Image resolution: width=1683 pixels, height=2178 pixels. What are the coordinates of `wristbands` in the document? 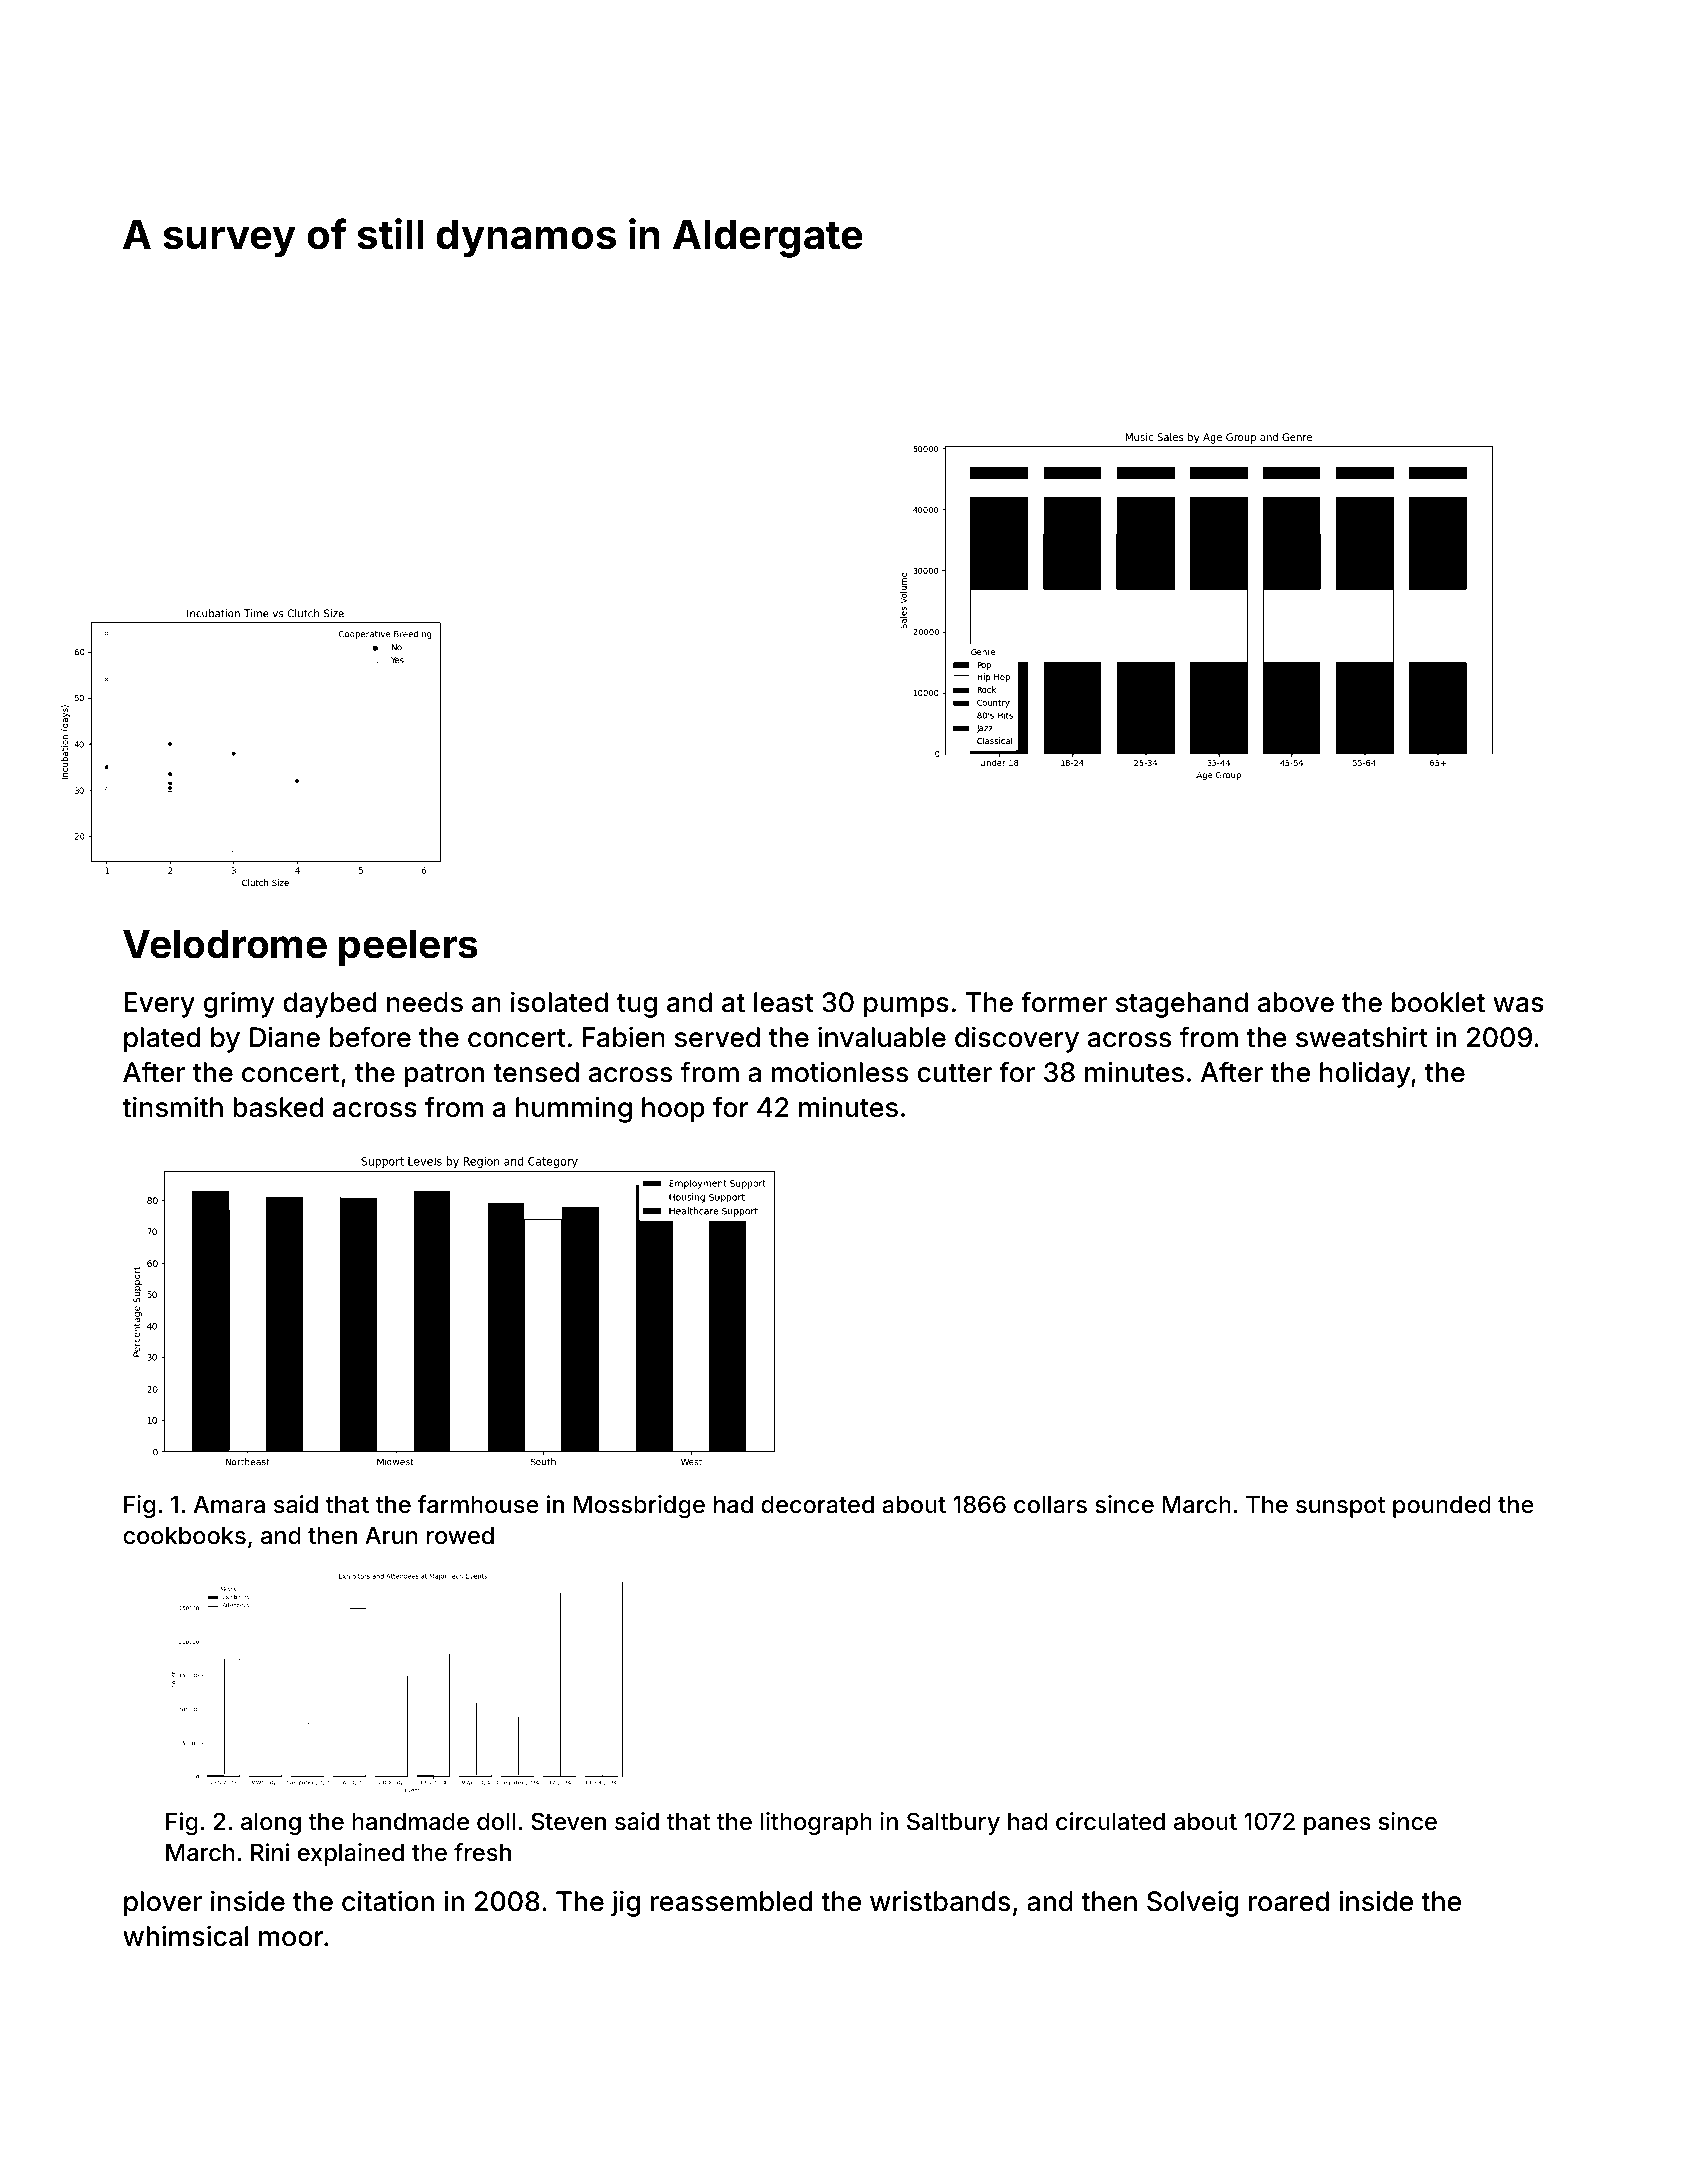 It's located at (940, 1901).
